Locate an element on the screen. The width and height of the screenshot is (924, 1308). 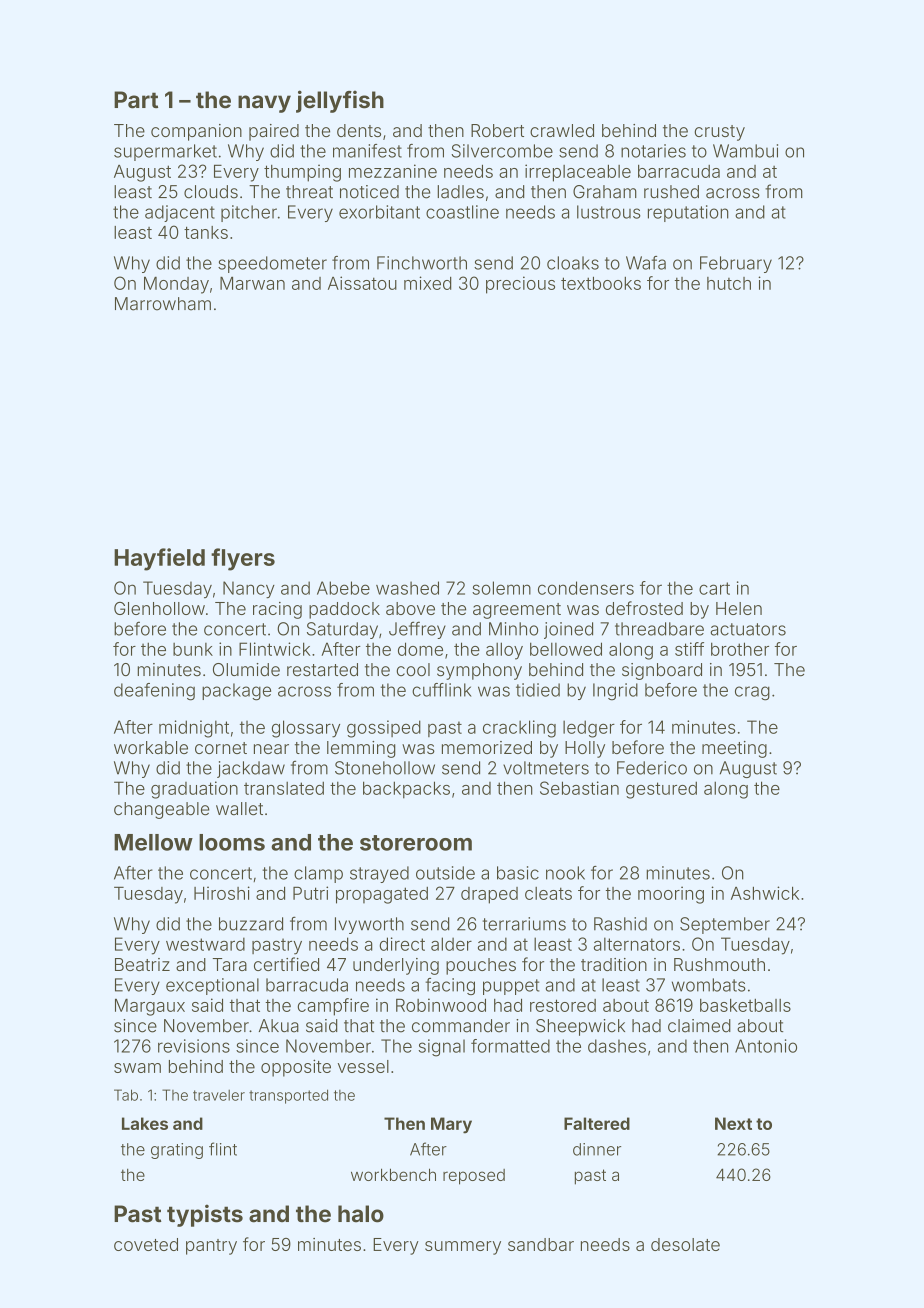
crusty is located at coordinates (719, 133).
